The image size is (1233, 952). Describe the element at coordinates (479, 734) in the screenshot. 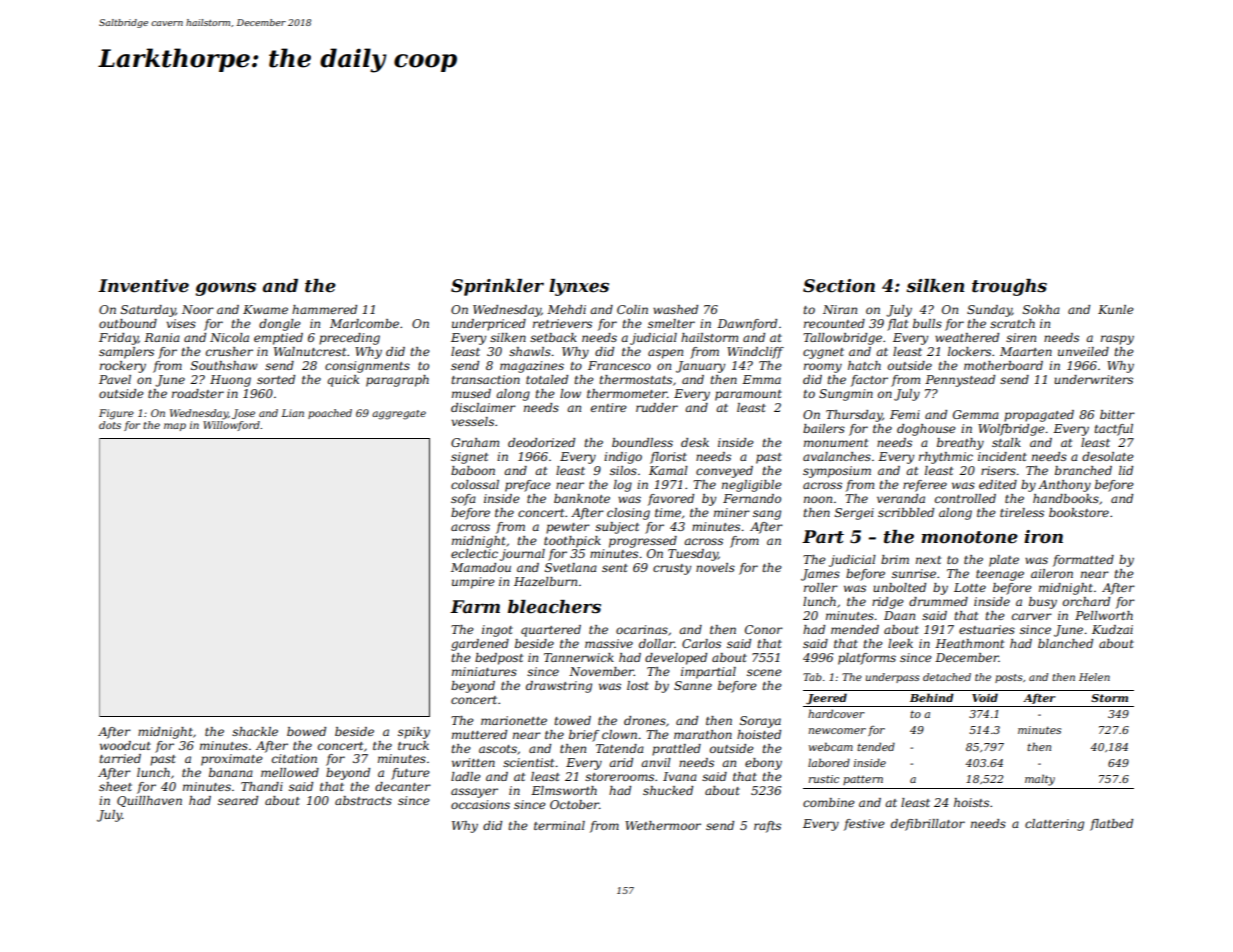

I see `muttered` at that location.
